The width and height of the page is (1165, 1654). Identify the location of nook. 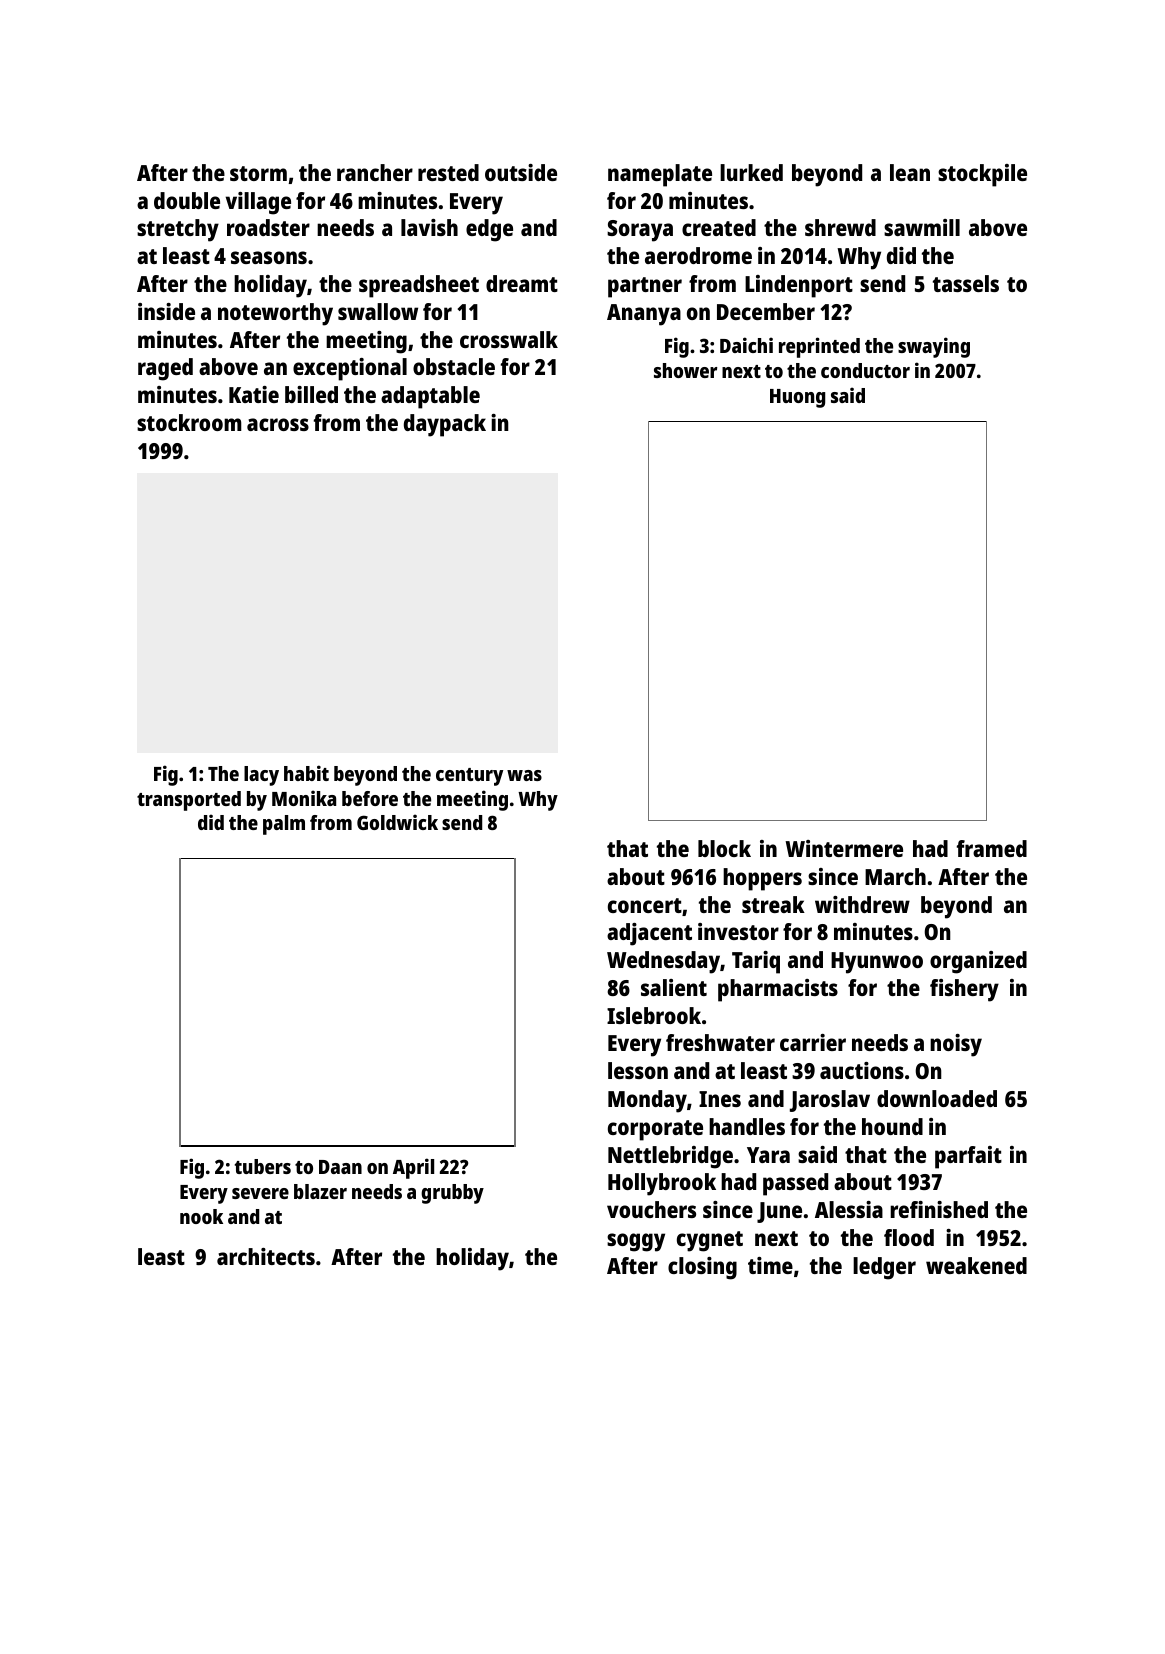
(201, 1216).
